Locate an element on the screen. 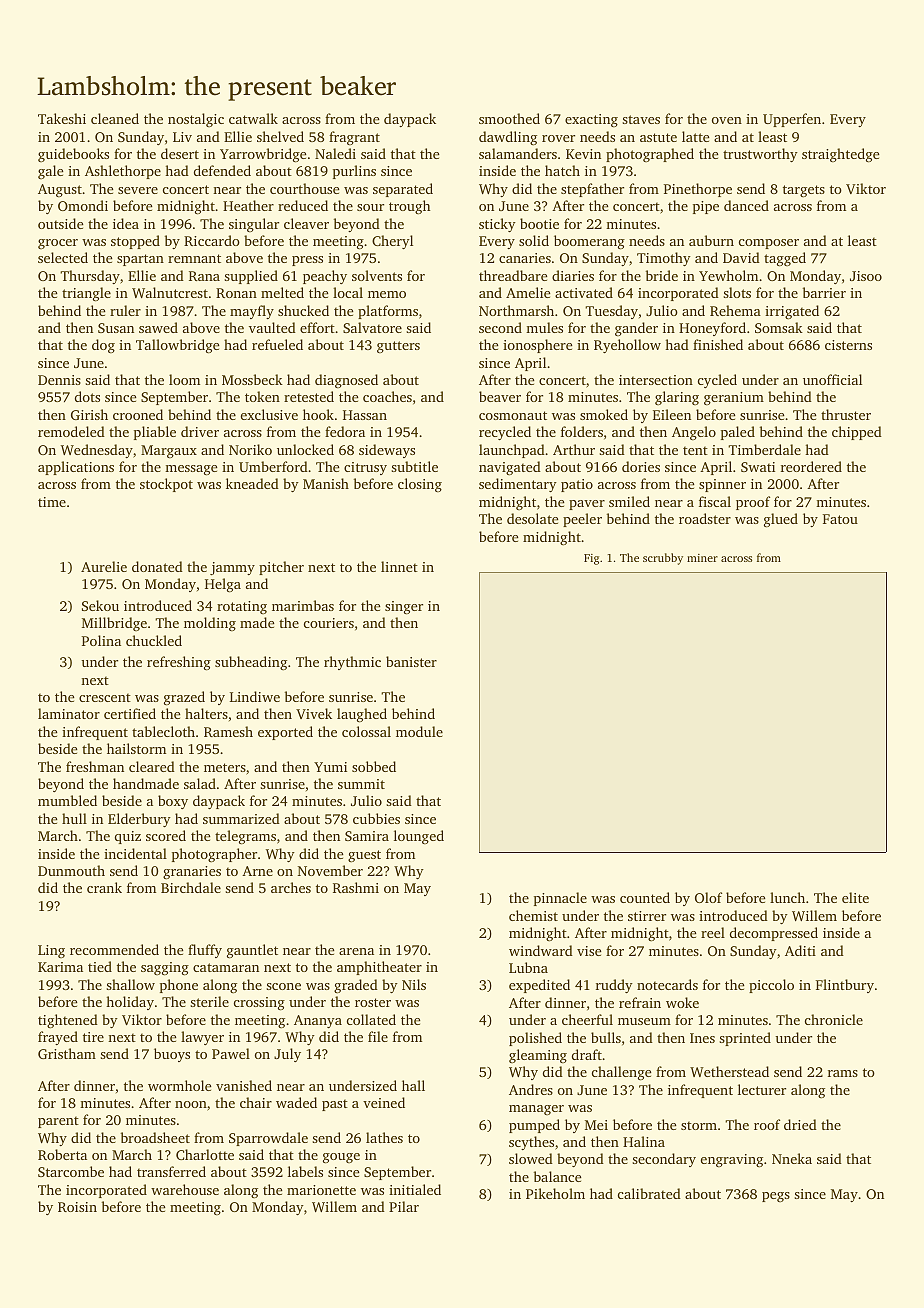 Image resolution: width=924 pixels, height=1308 pixels. astute is located at coordinates (658, 137).
